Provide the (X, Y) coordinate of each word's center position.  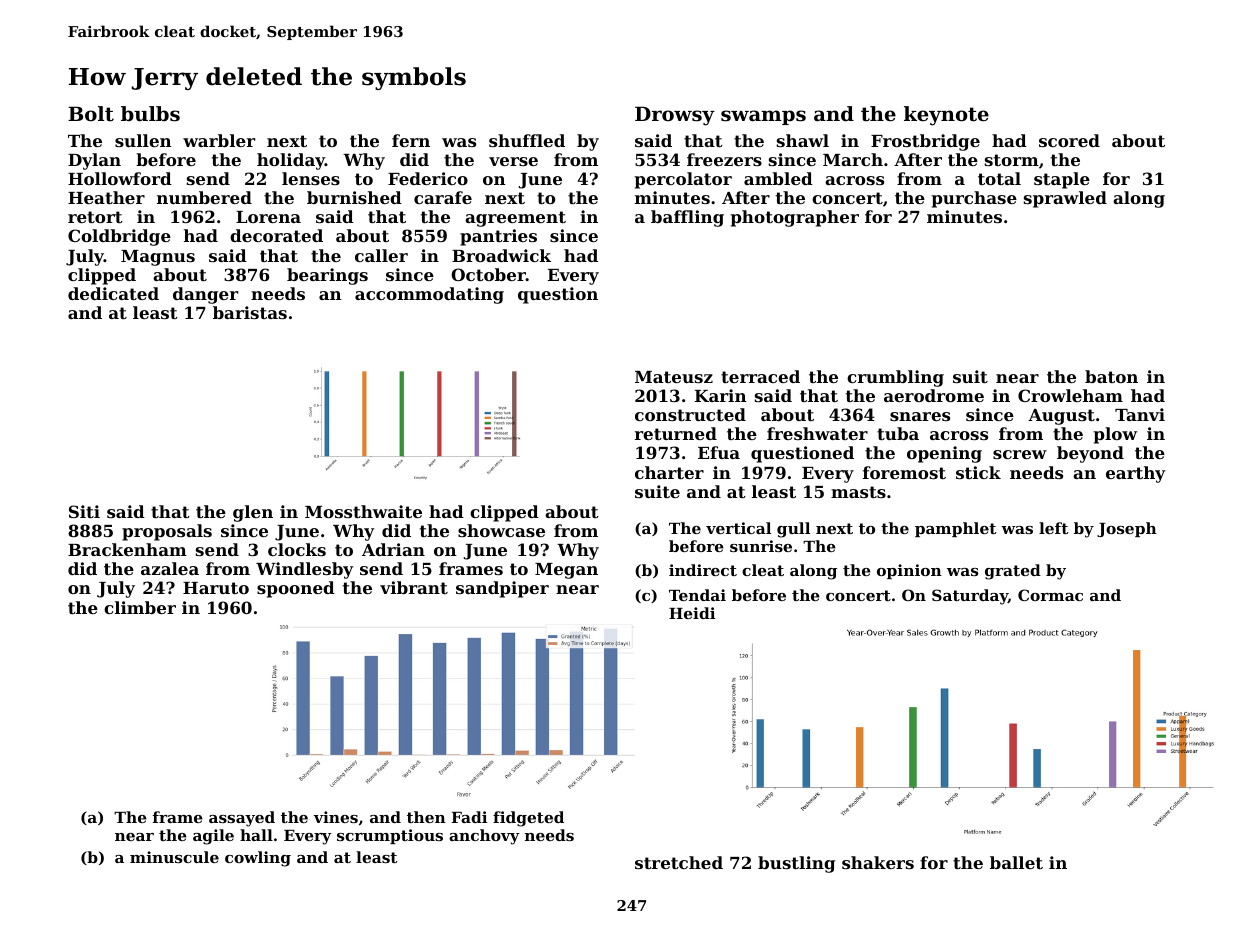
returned (676, 433)
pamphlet (955, 529)
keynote (946, 116)
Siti (84, 511)
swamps (763, 117)
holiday (291, 161)
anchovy (484, 837)
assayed (242, 819)
